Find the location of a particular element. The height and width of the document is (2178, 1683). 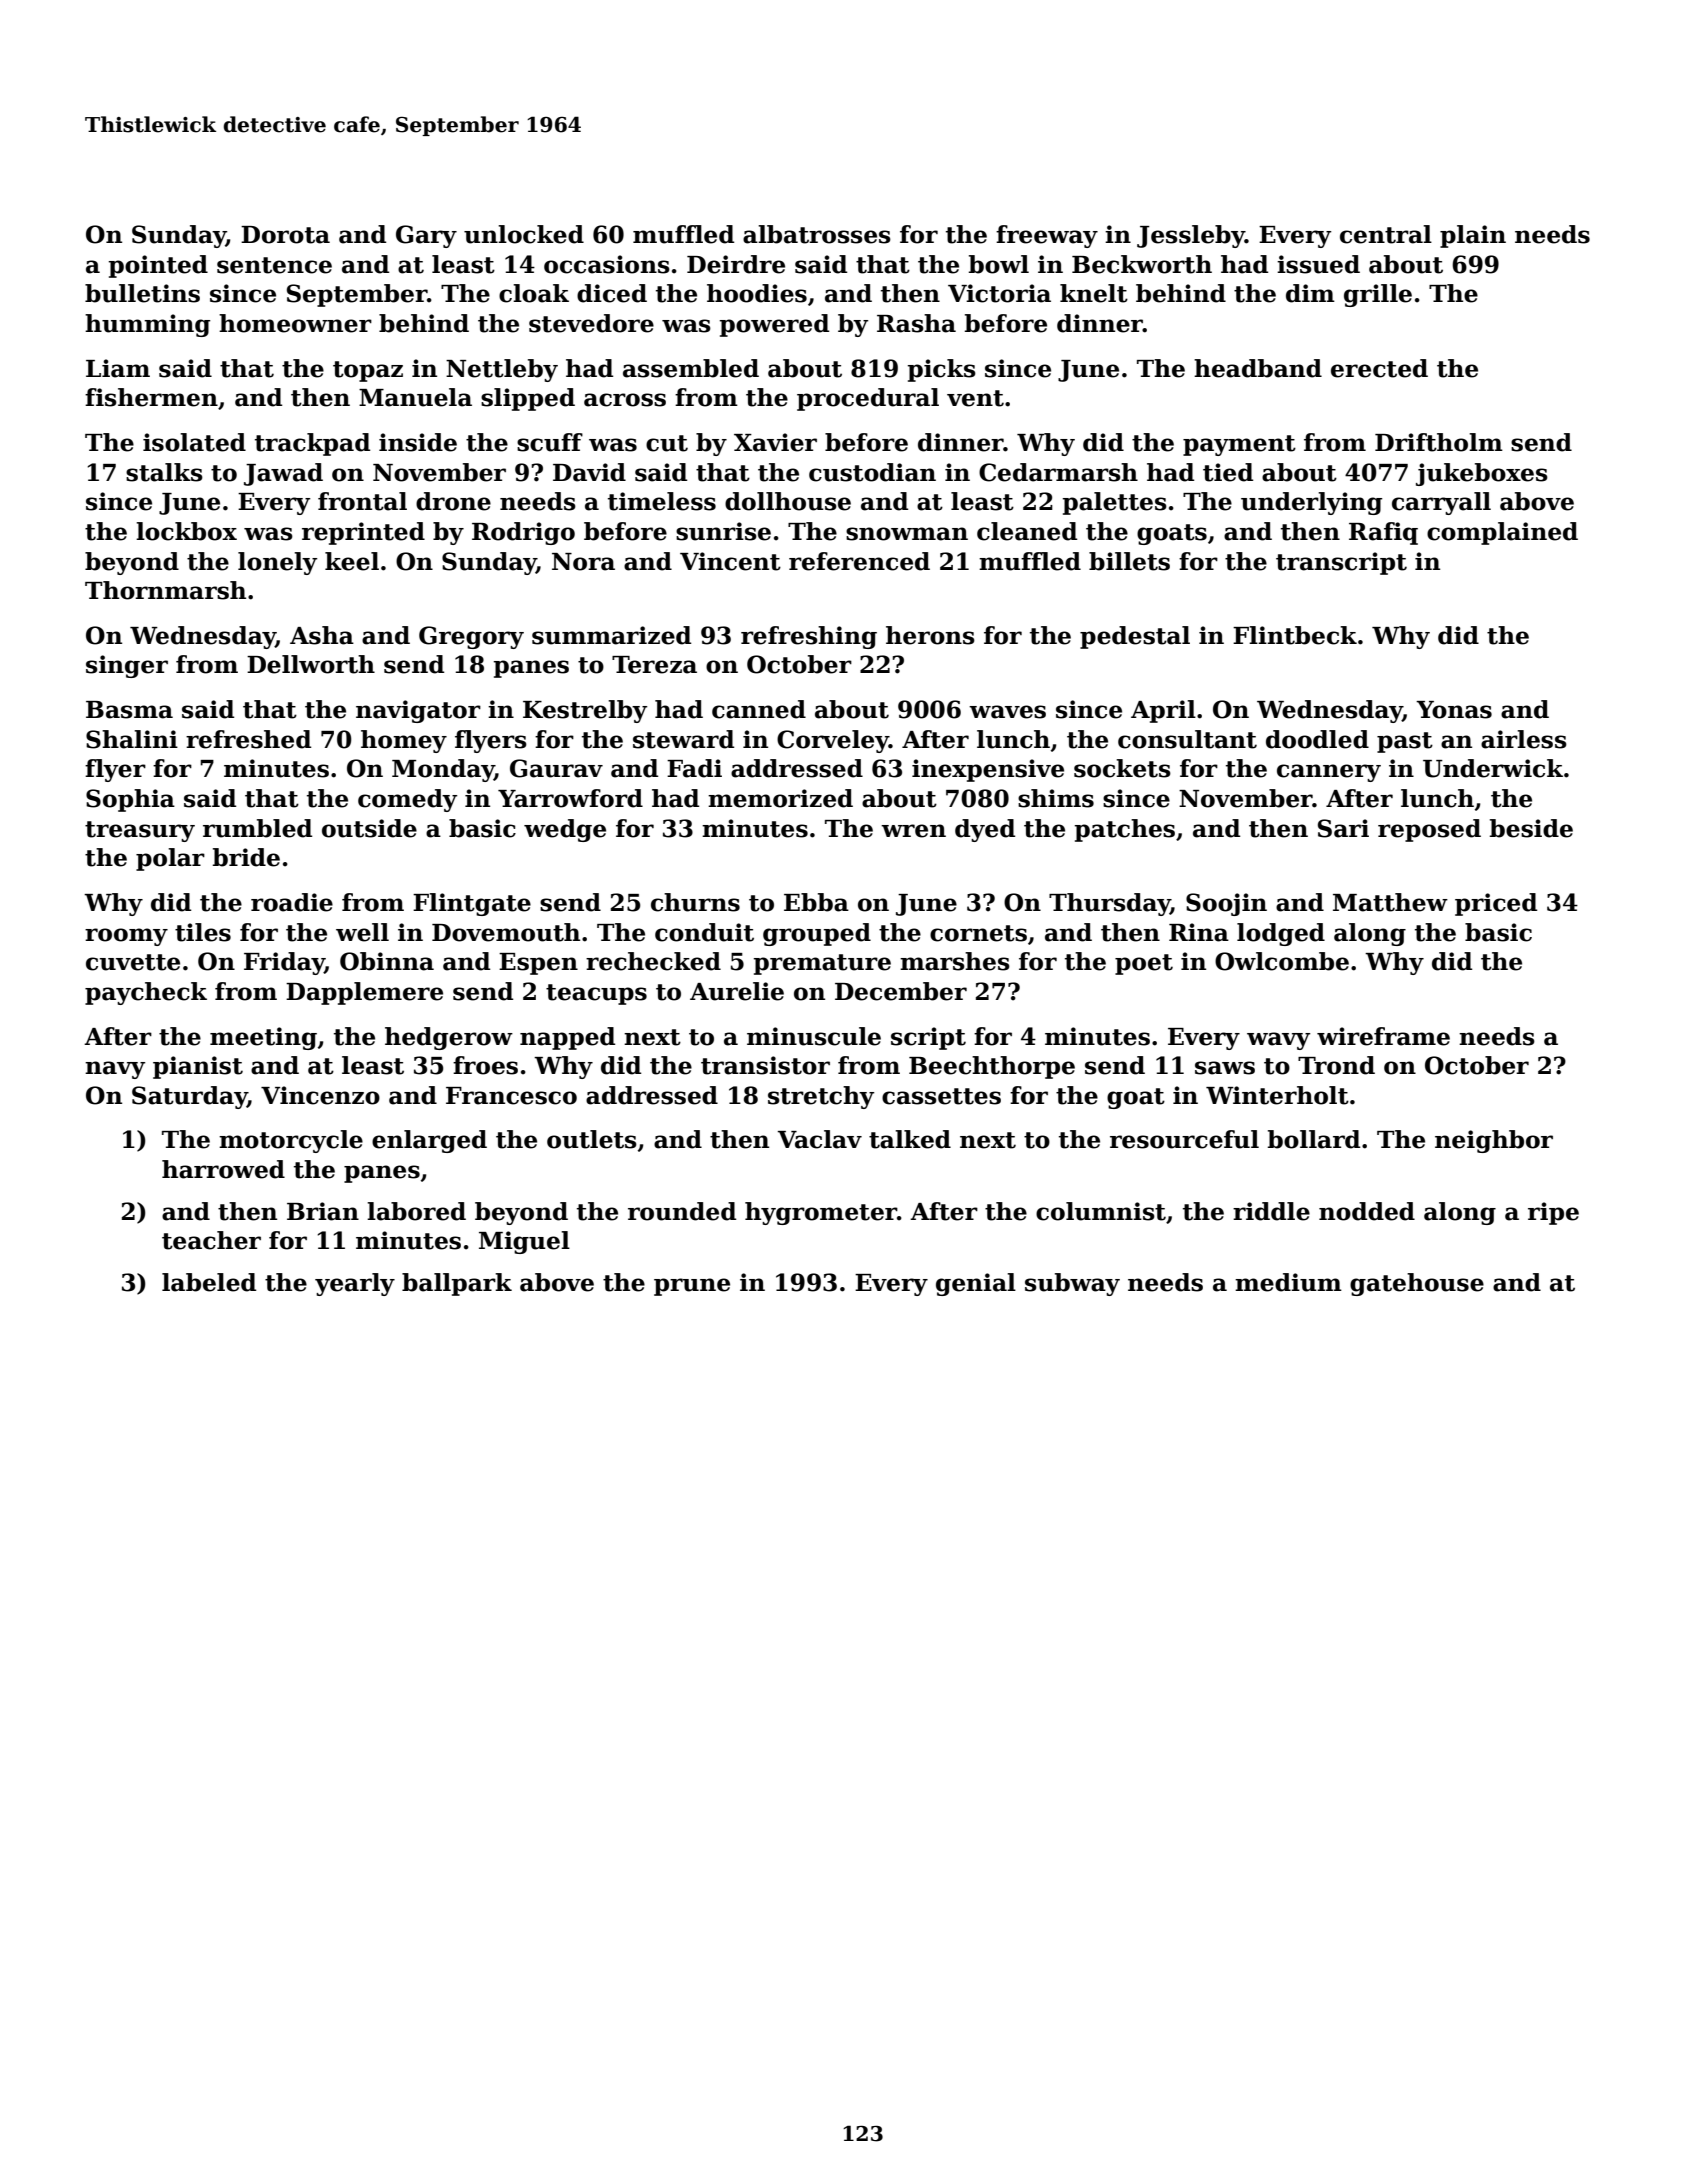

referenced is located at coordinates (859, 561).
